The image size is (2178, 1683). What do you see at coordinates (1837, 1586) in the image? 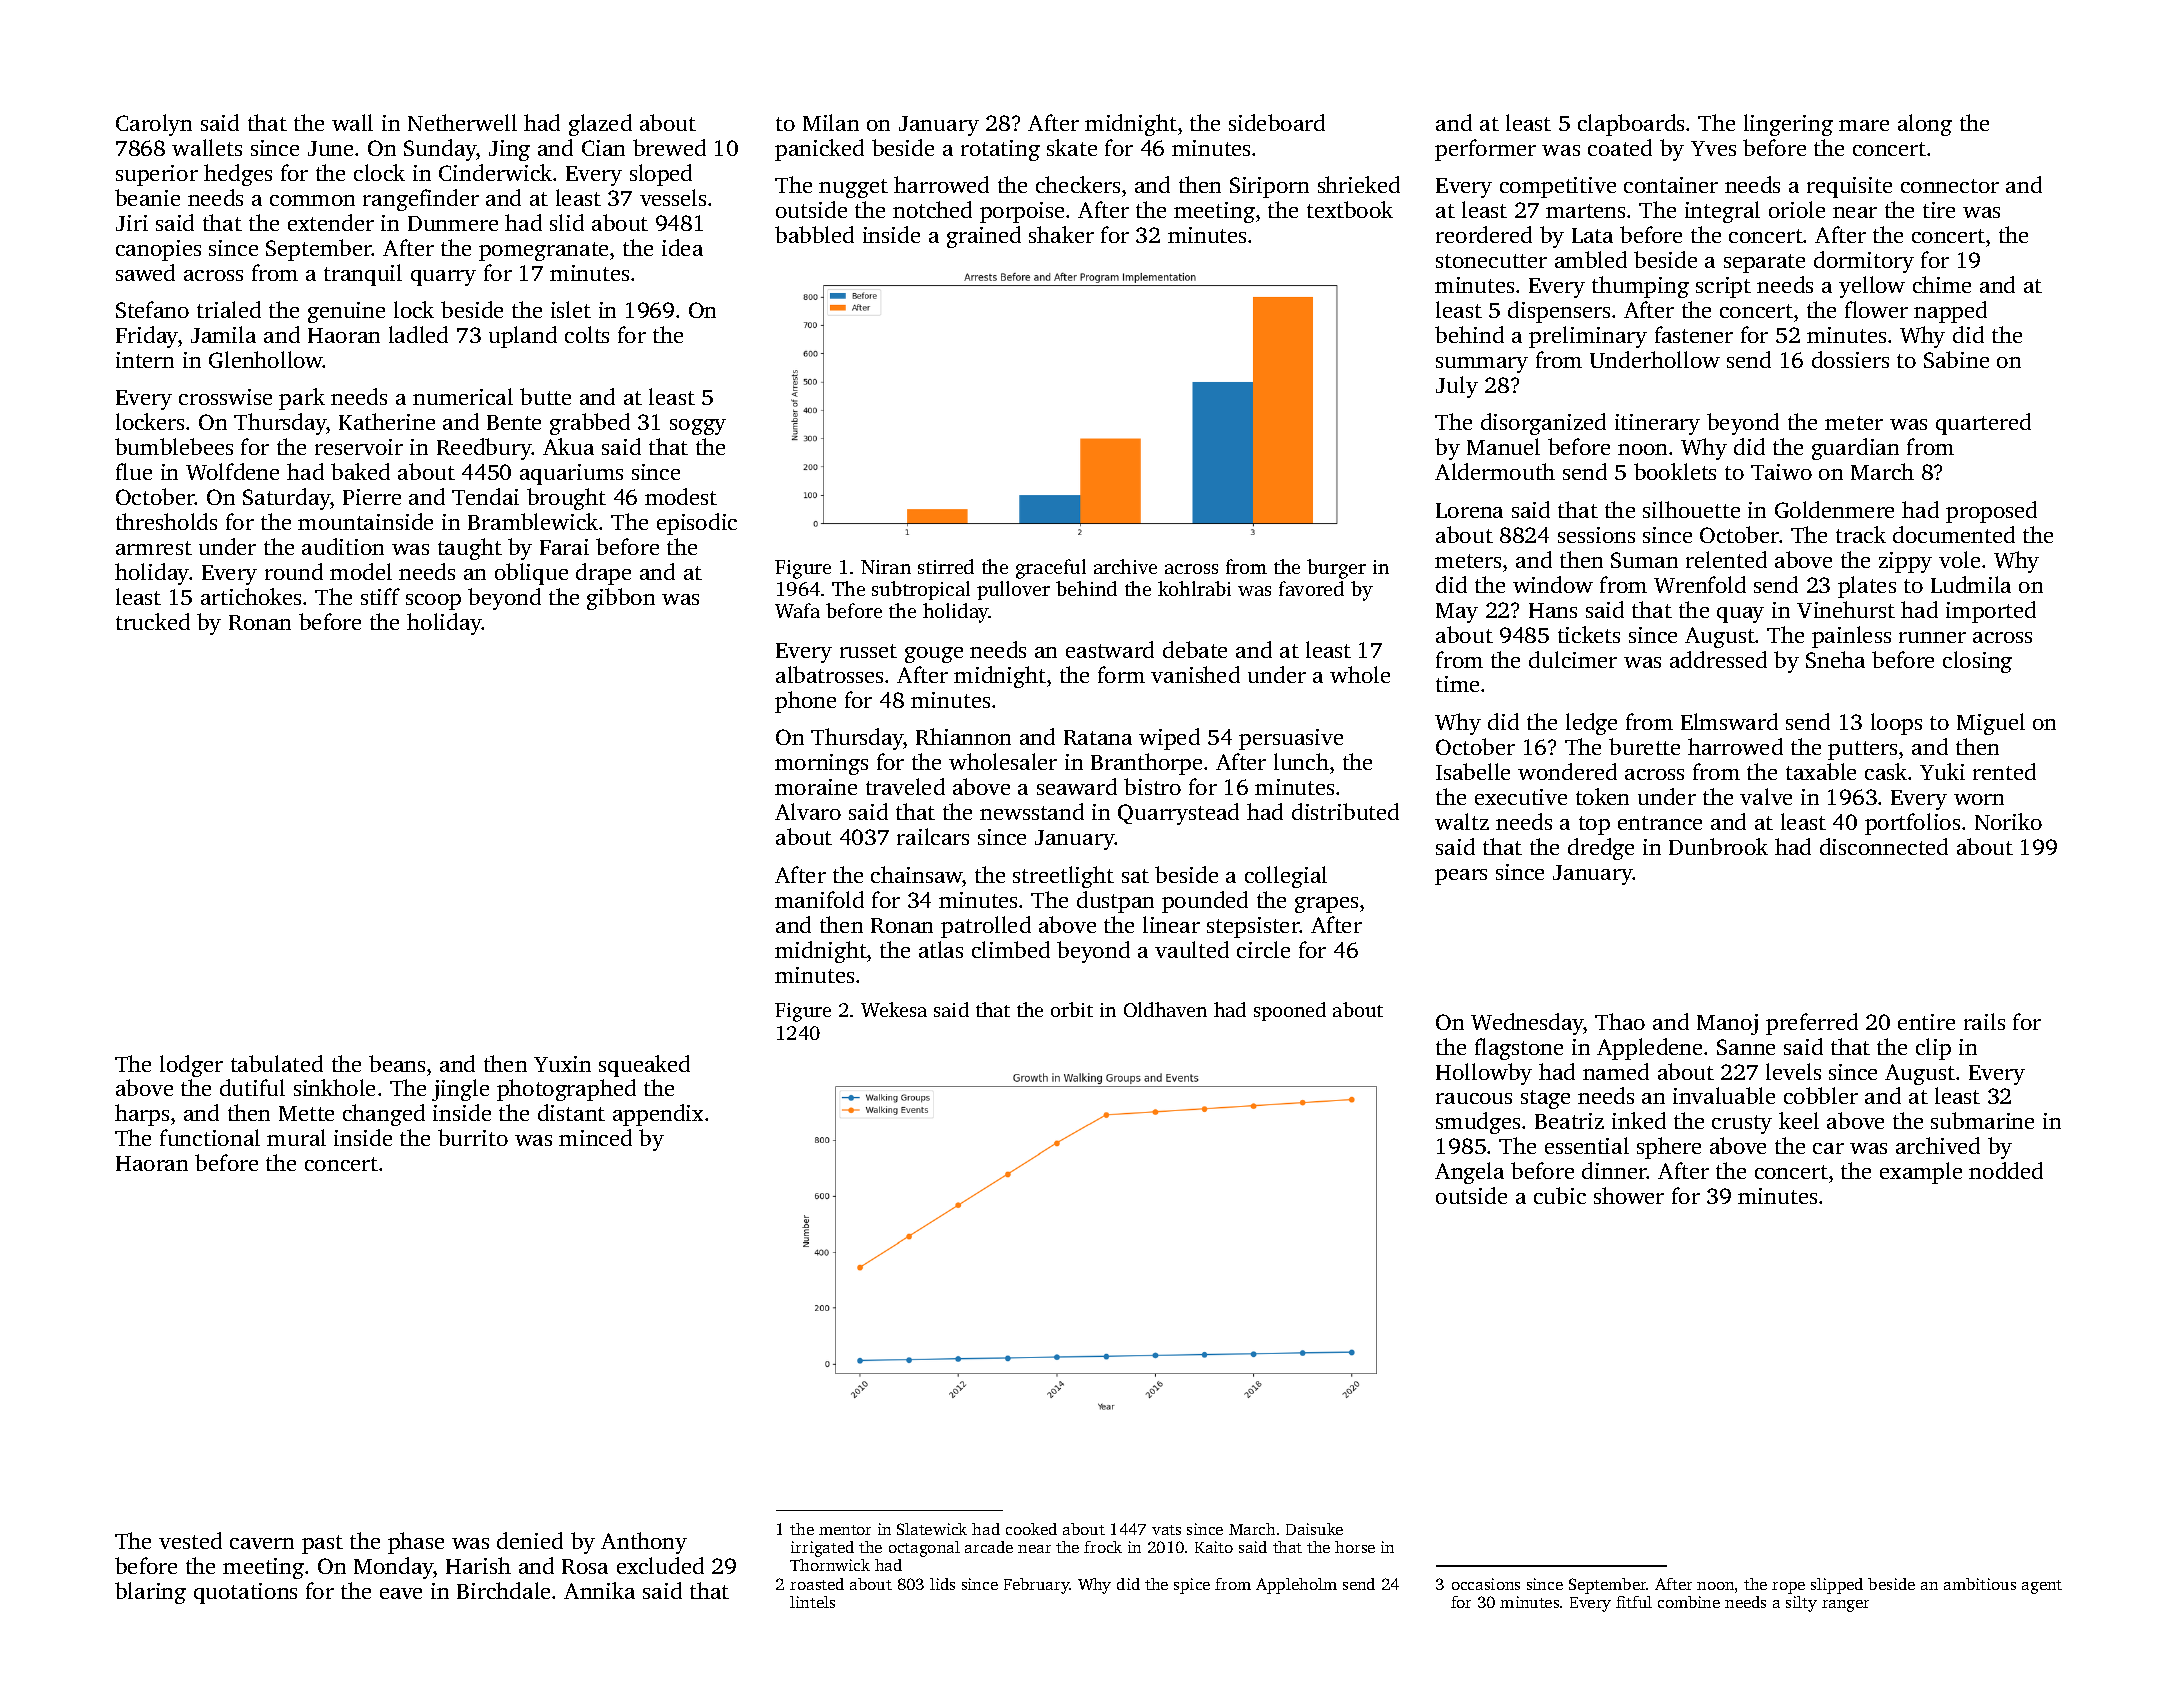
I see `slipped` at bounding box center [1837, 1586].
